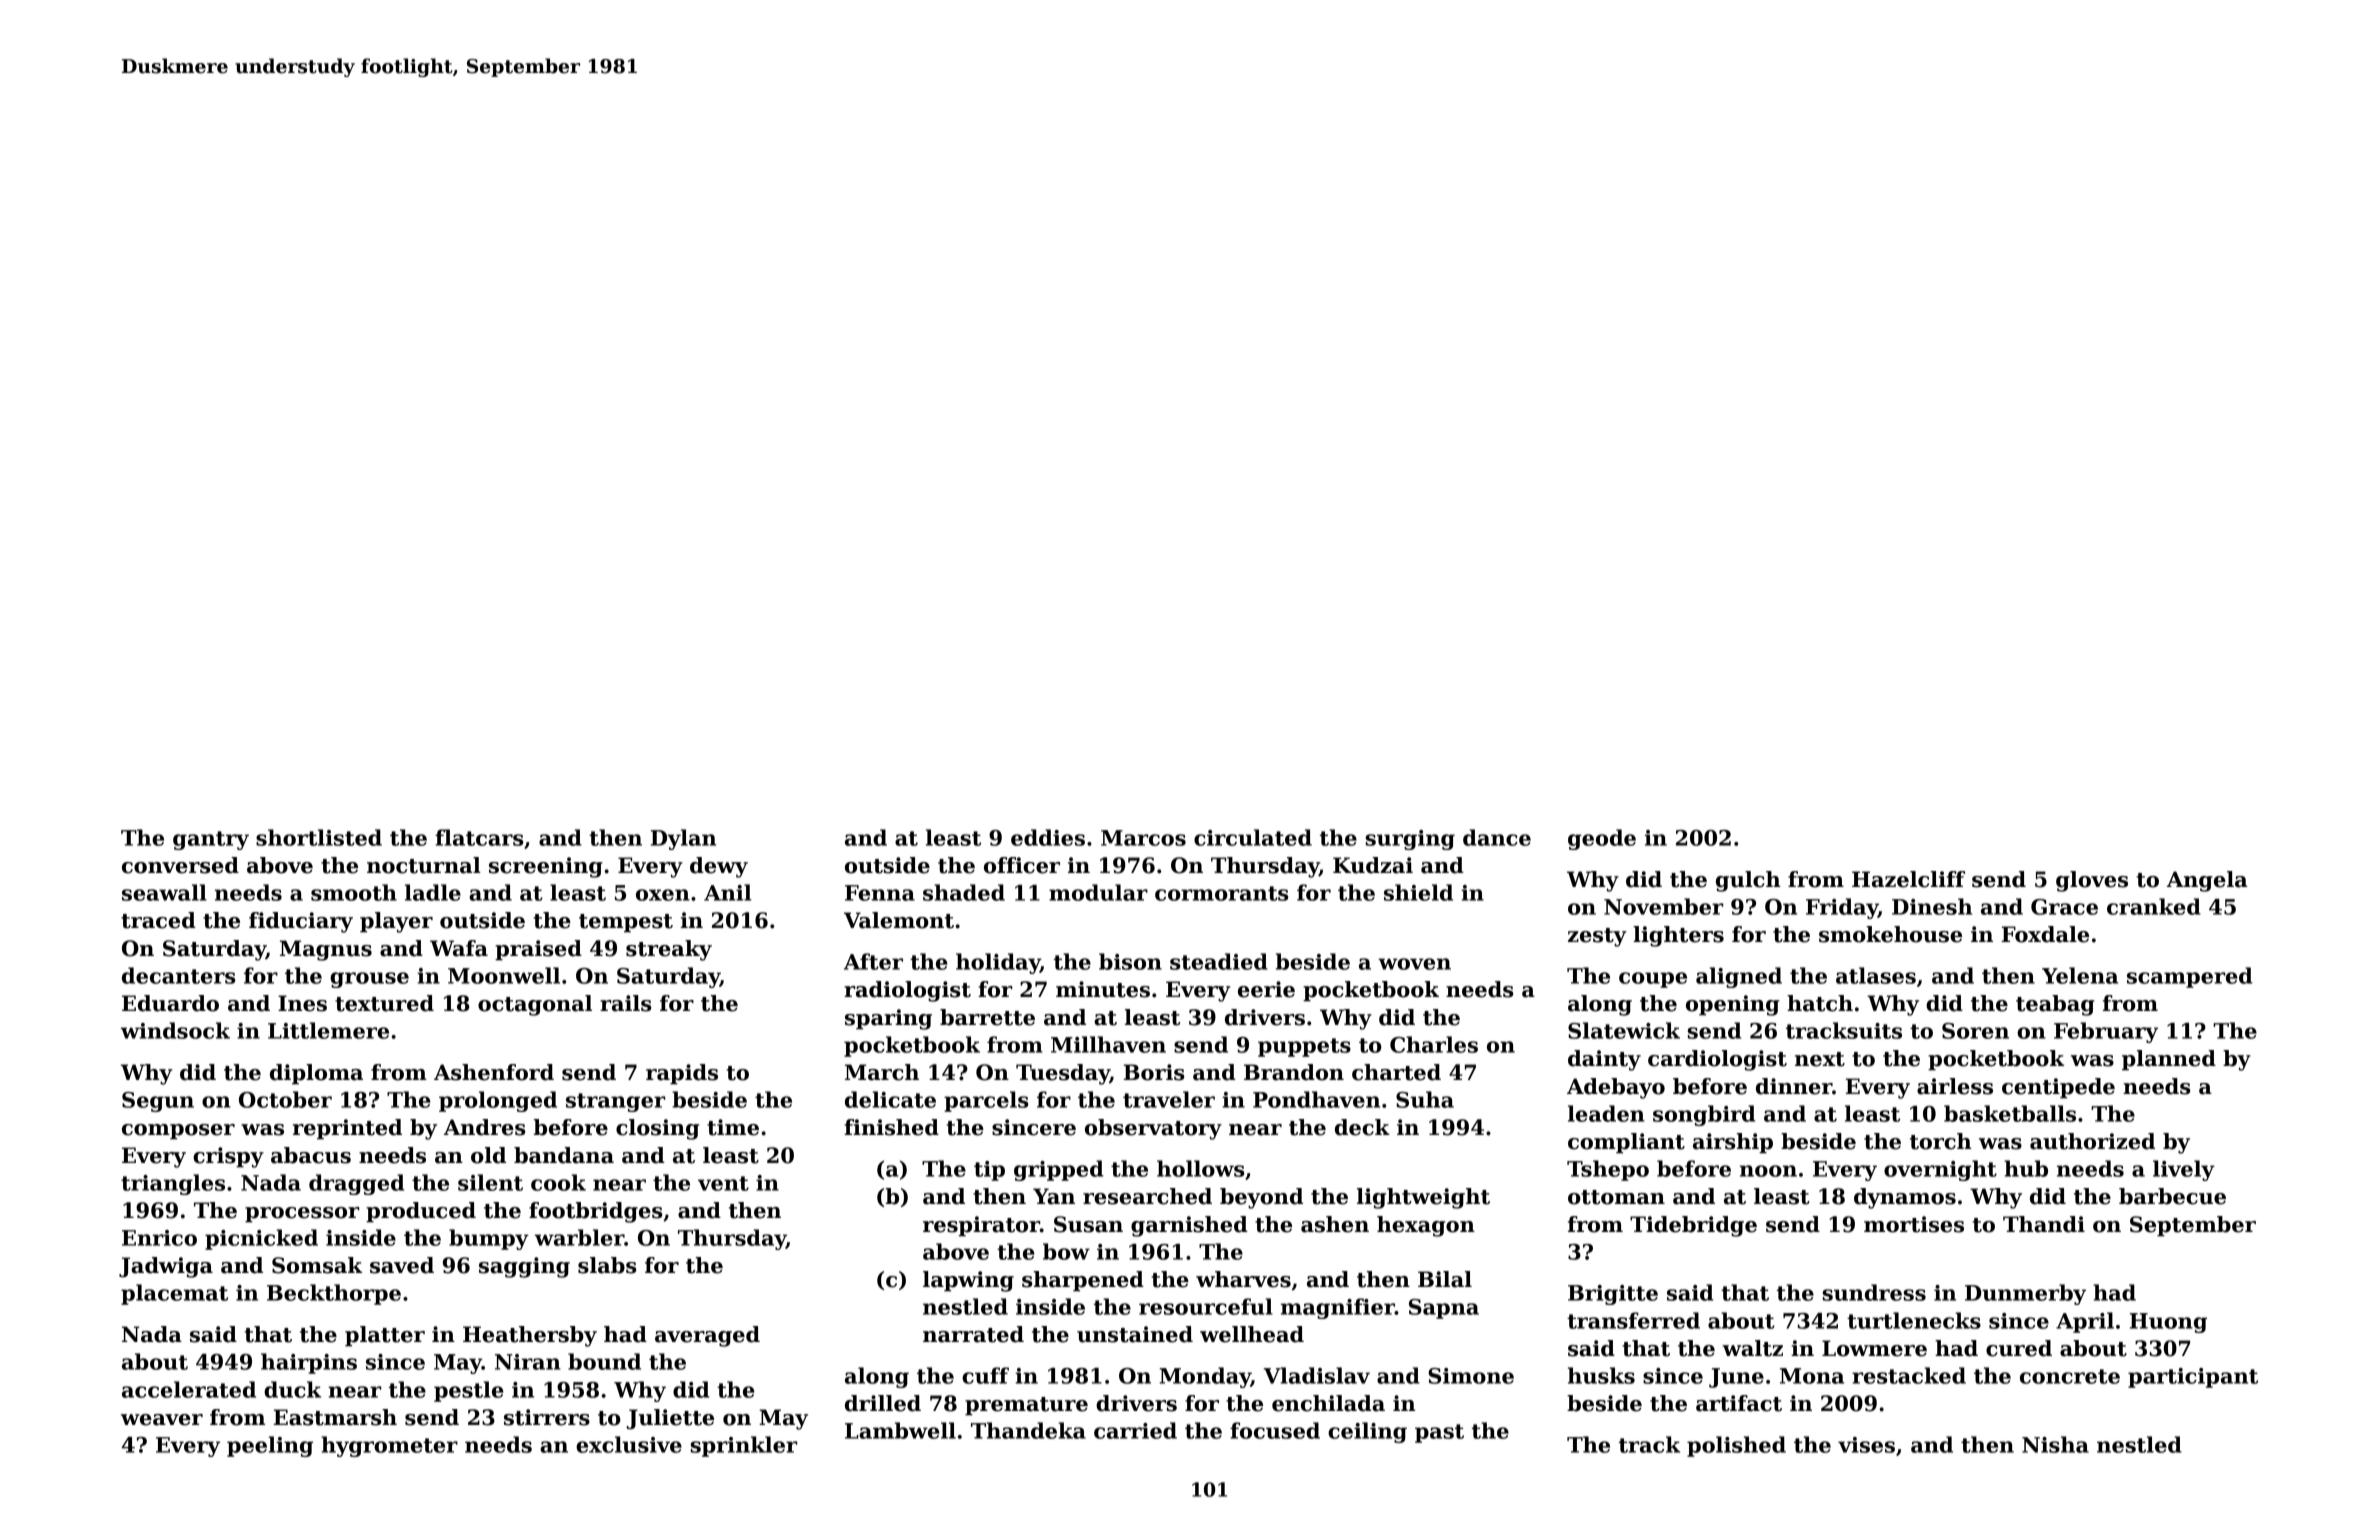  Describe the element at coordinates (1153, 1129) in the screenshot. I see `observatory` at that location.
